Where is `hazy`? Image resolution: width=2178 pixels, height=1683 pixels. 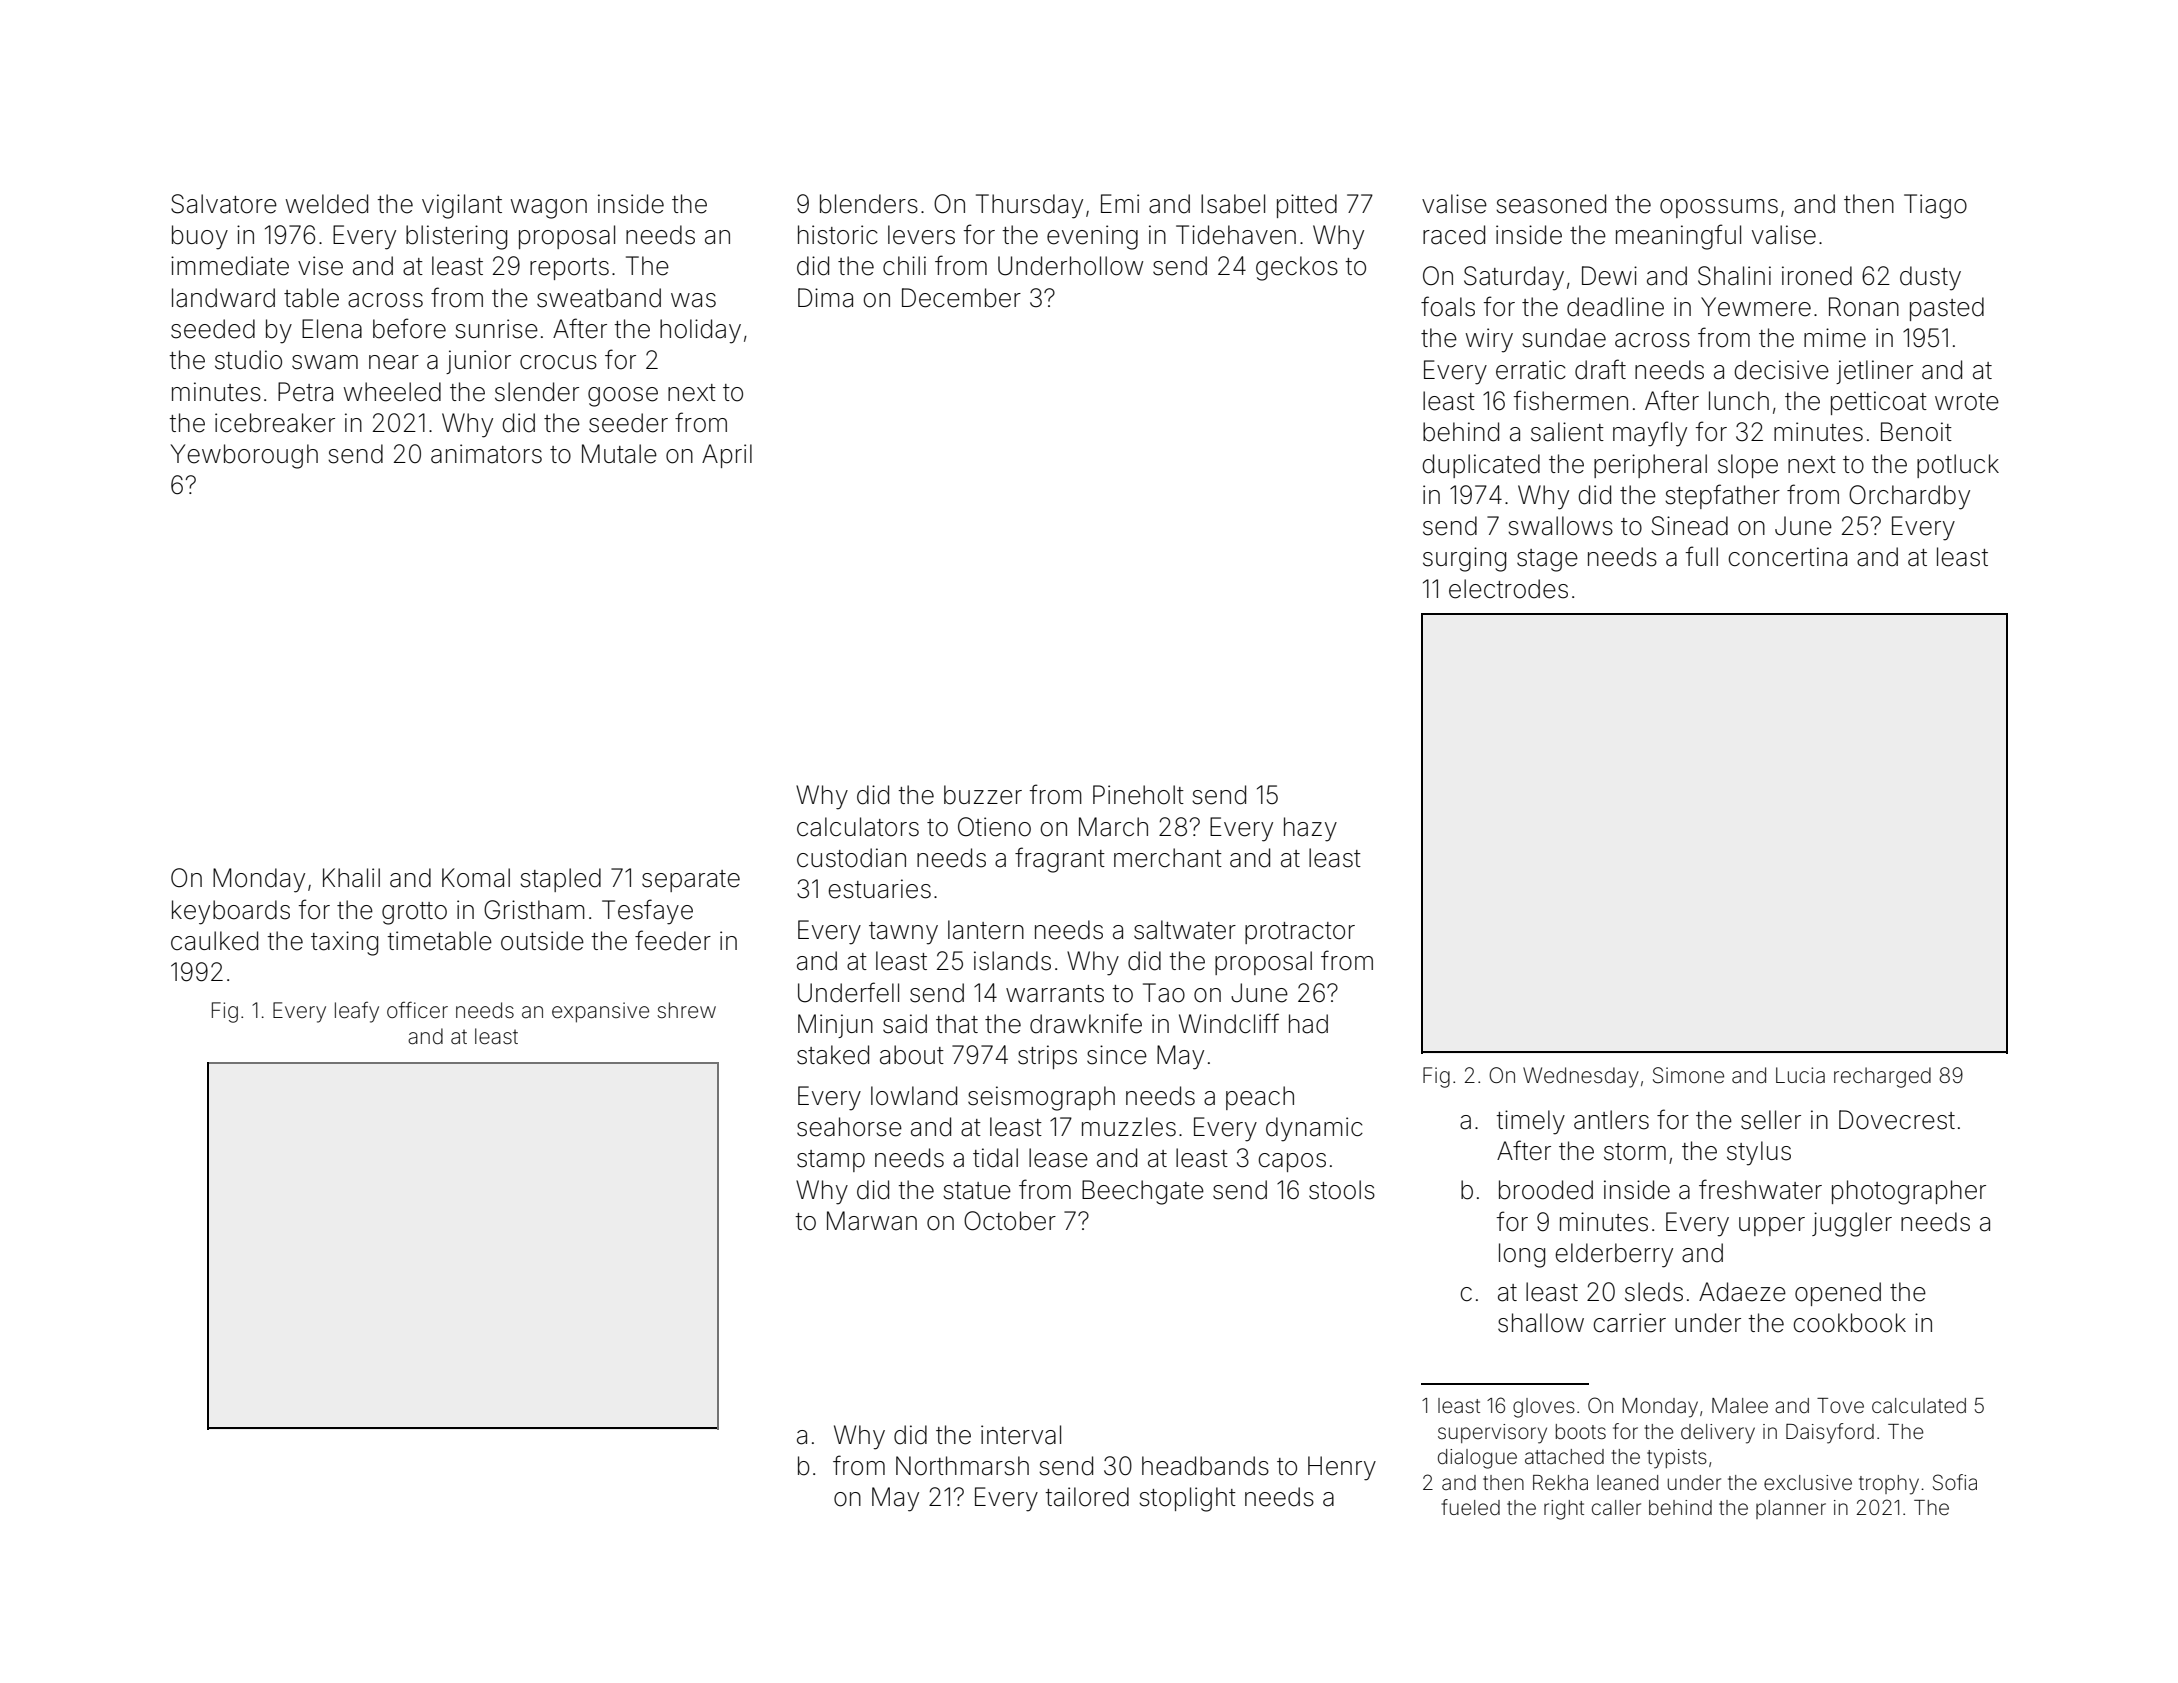
hazy is located at coordinates (1310, 829).
